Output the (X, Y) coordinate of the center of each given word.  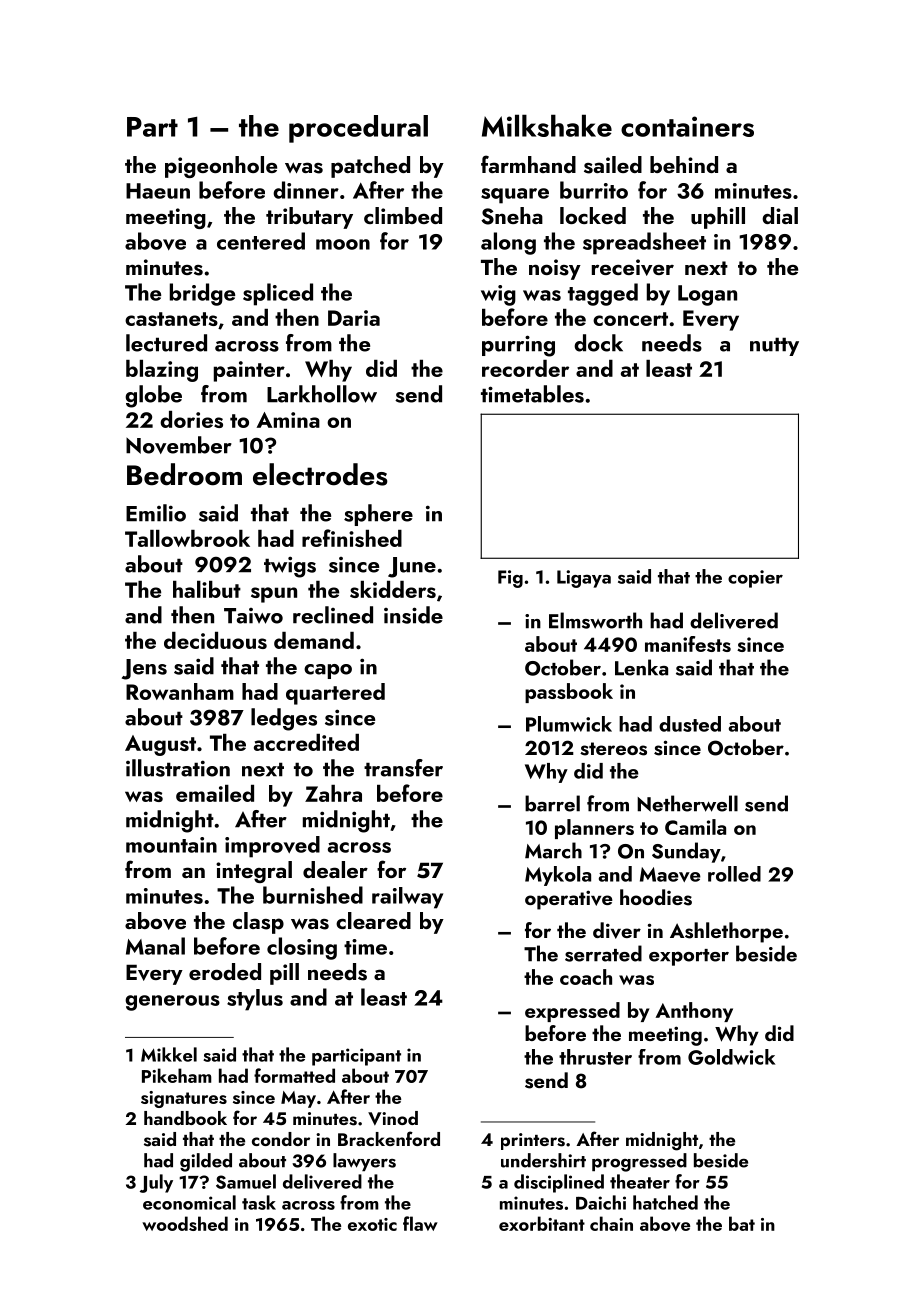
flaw (420, 1223)
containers (687, 126)
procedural (358, 129)
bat (742, 1223)
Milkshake (547, 125)
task (259, 1202)
